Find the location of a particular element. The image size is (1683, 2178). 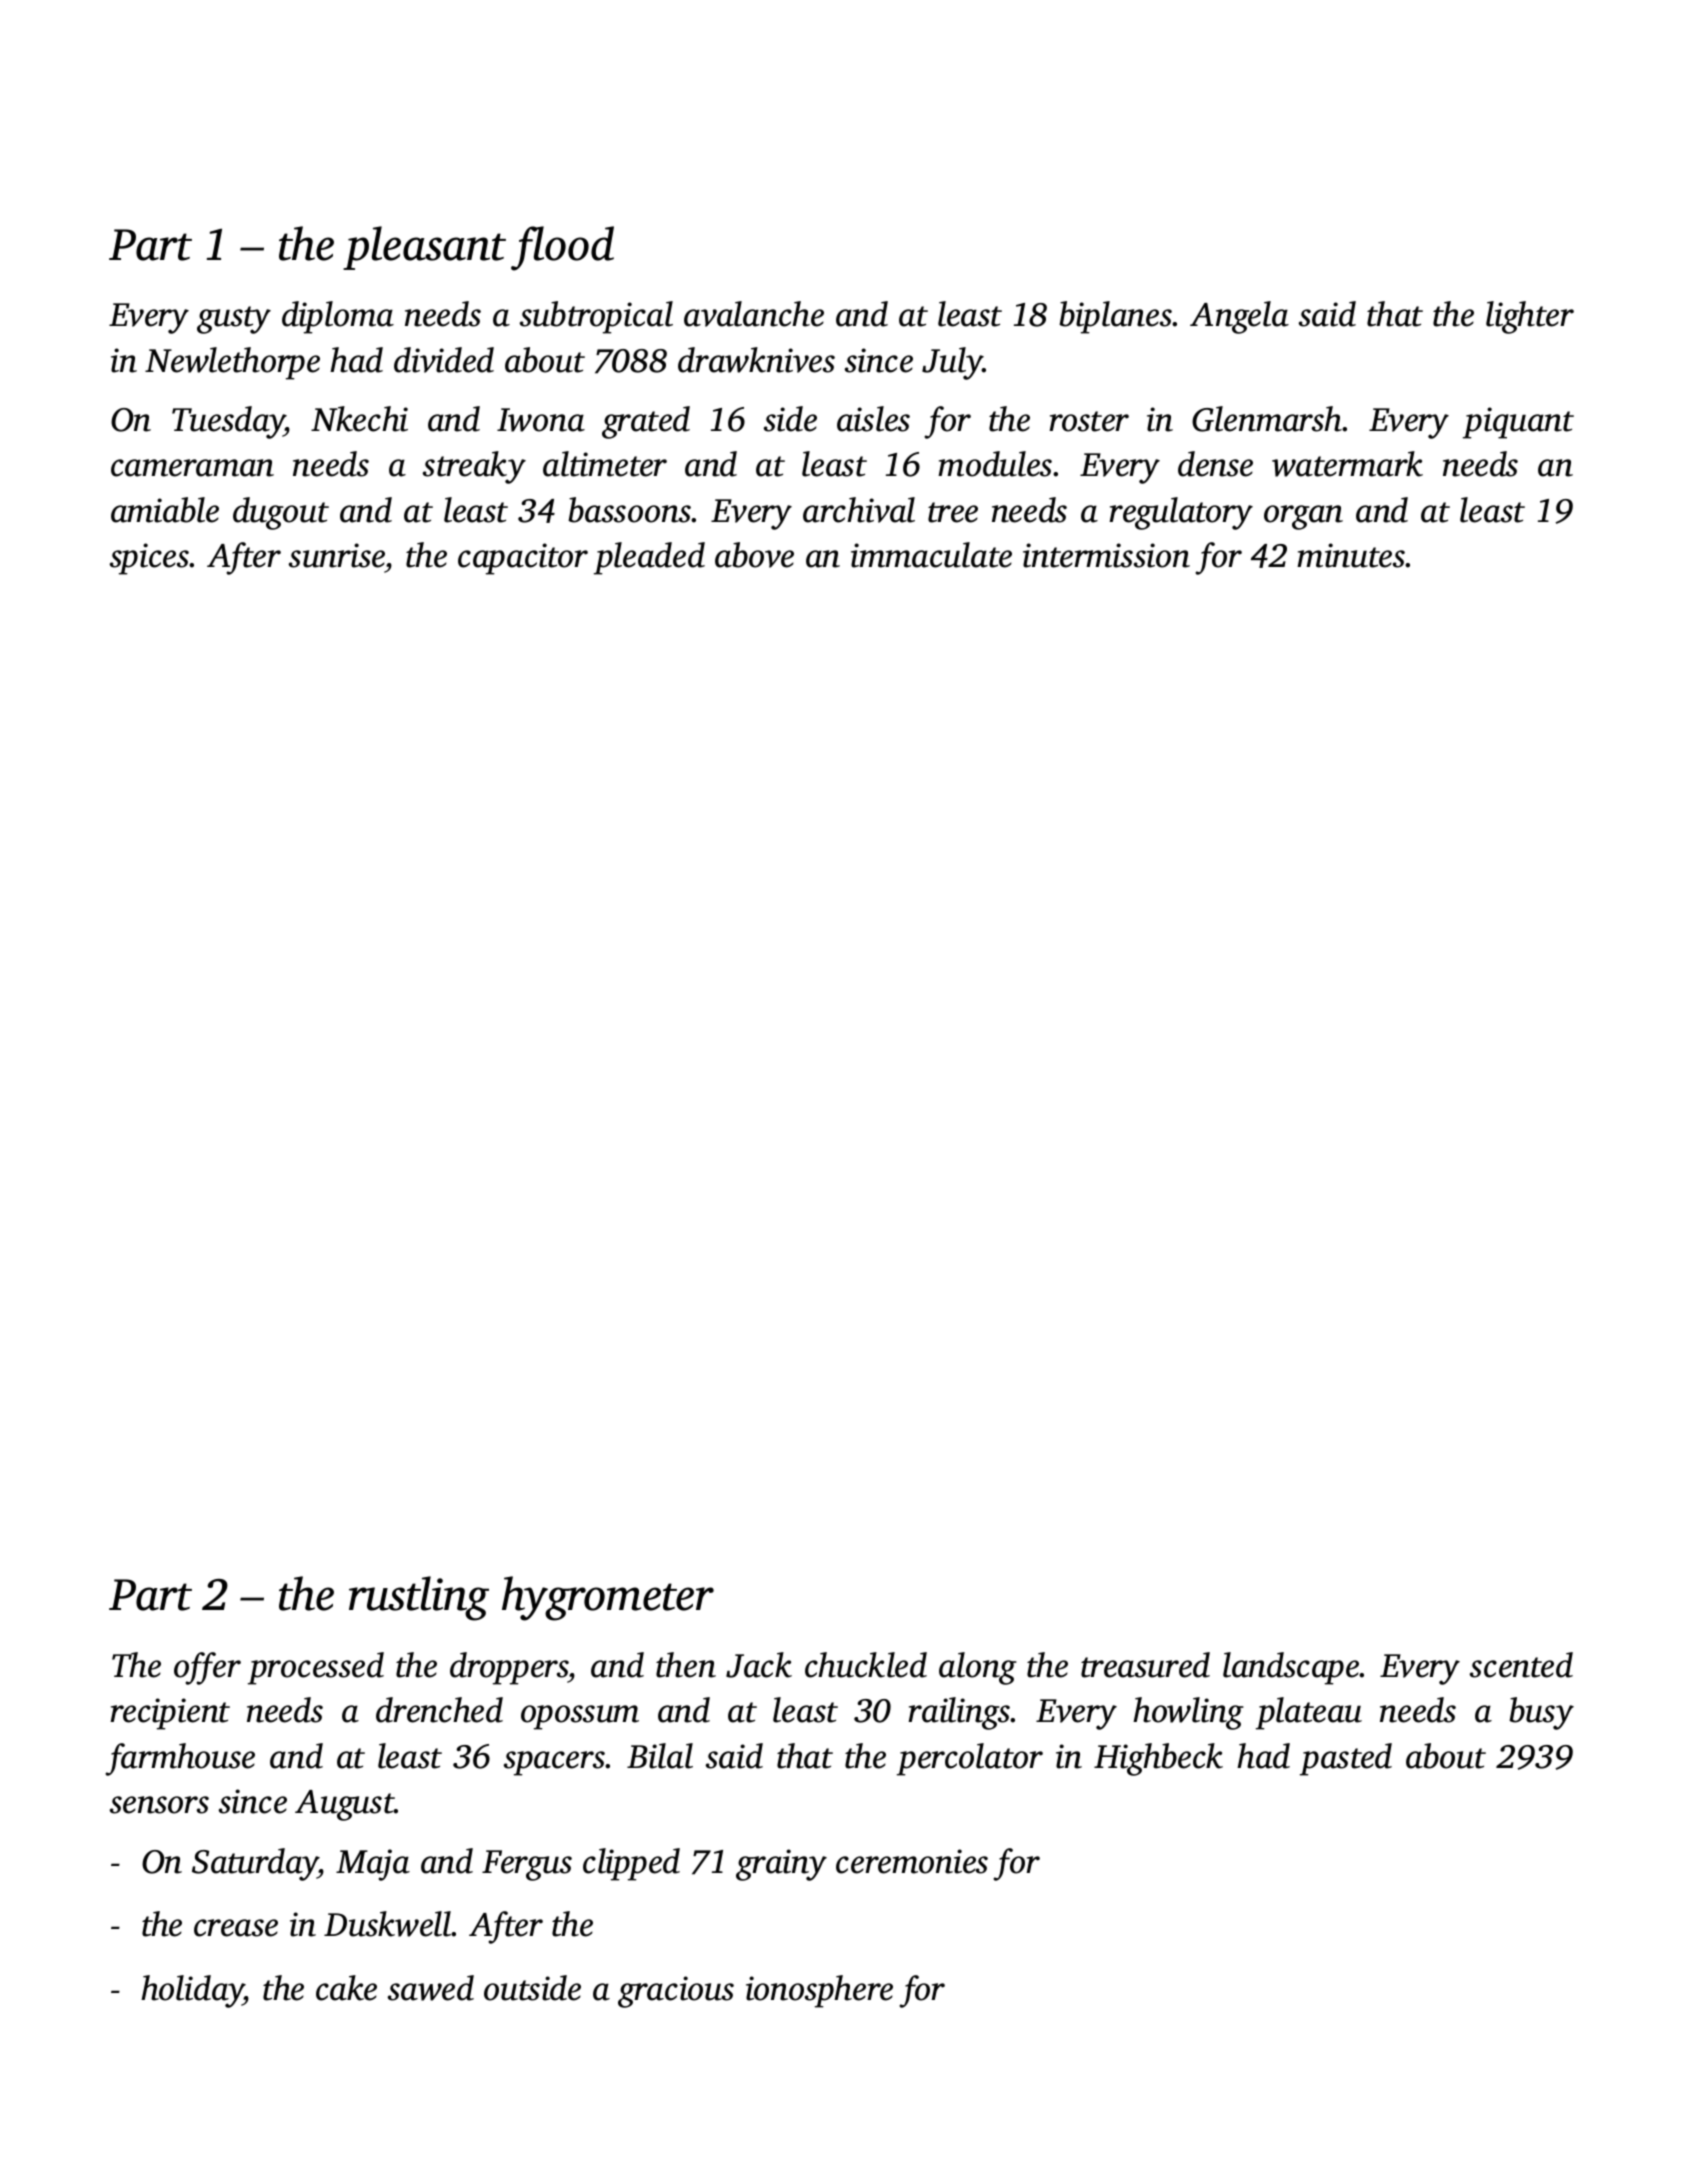

minutes is located at coordinates (1351, 555).
